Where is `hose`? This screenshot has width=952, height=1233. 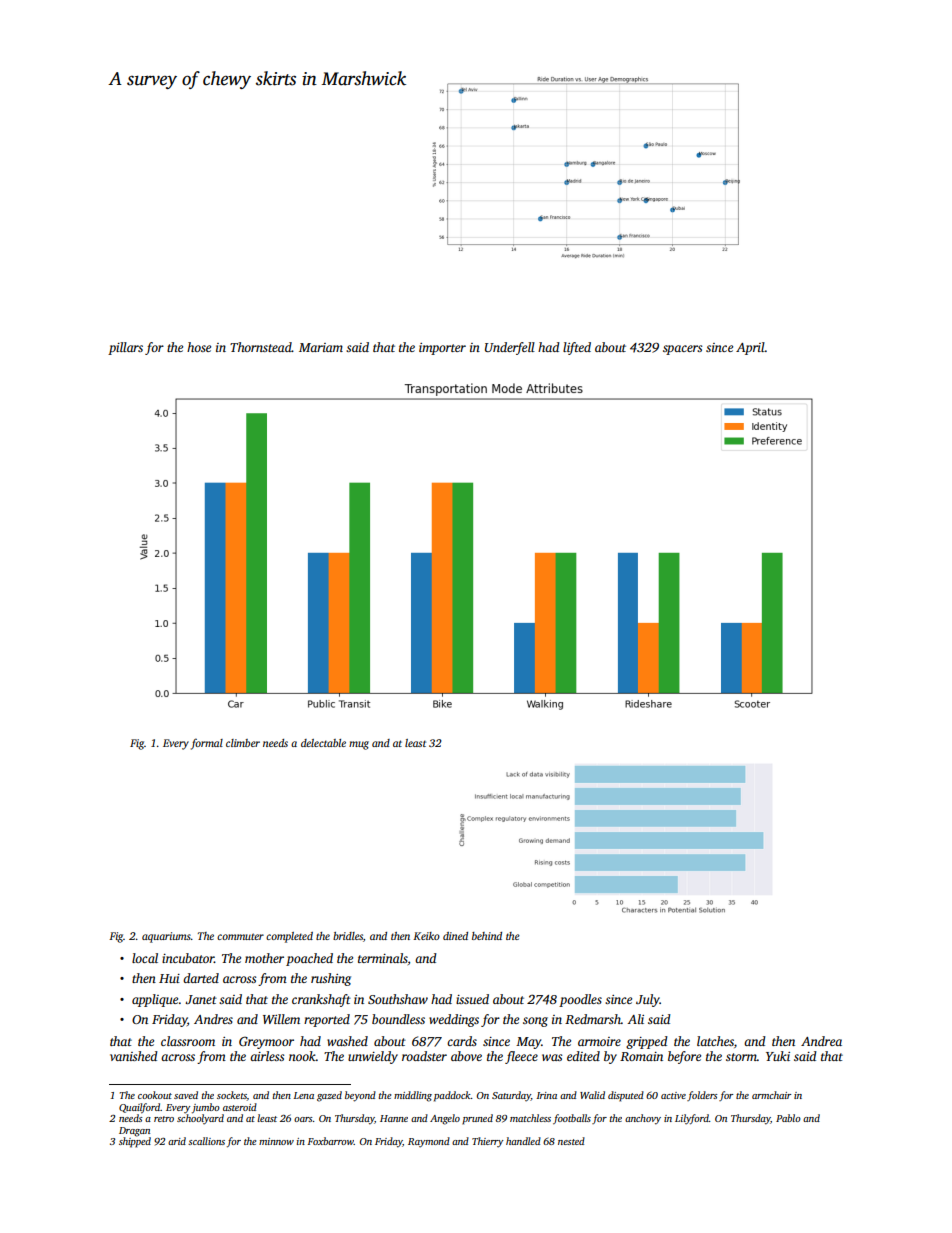
hose is located at coordinates (199, 347).
